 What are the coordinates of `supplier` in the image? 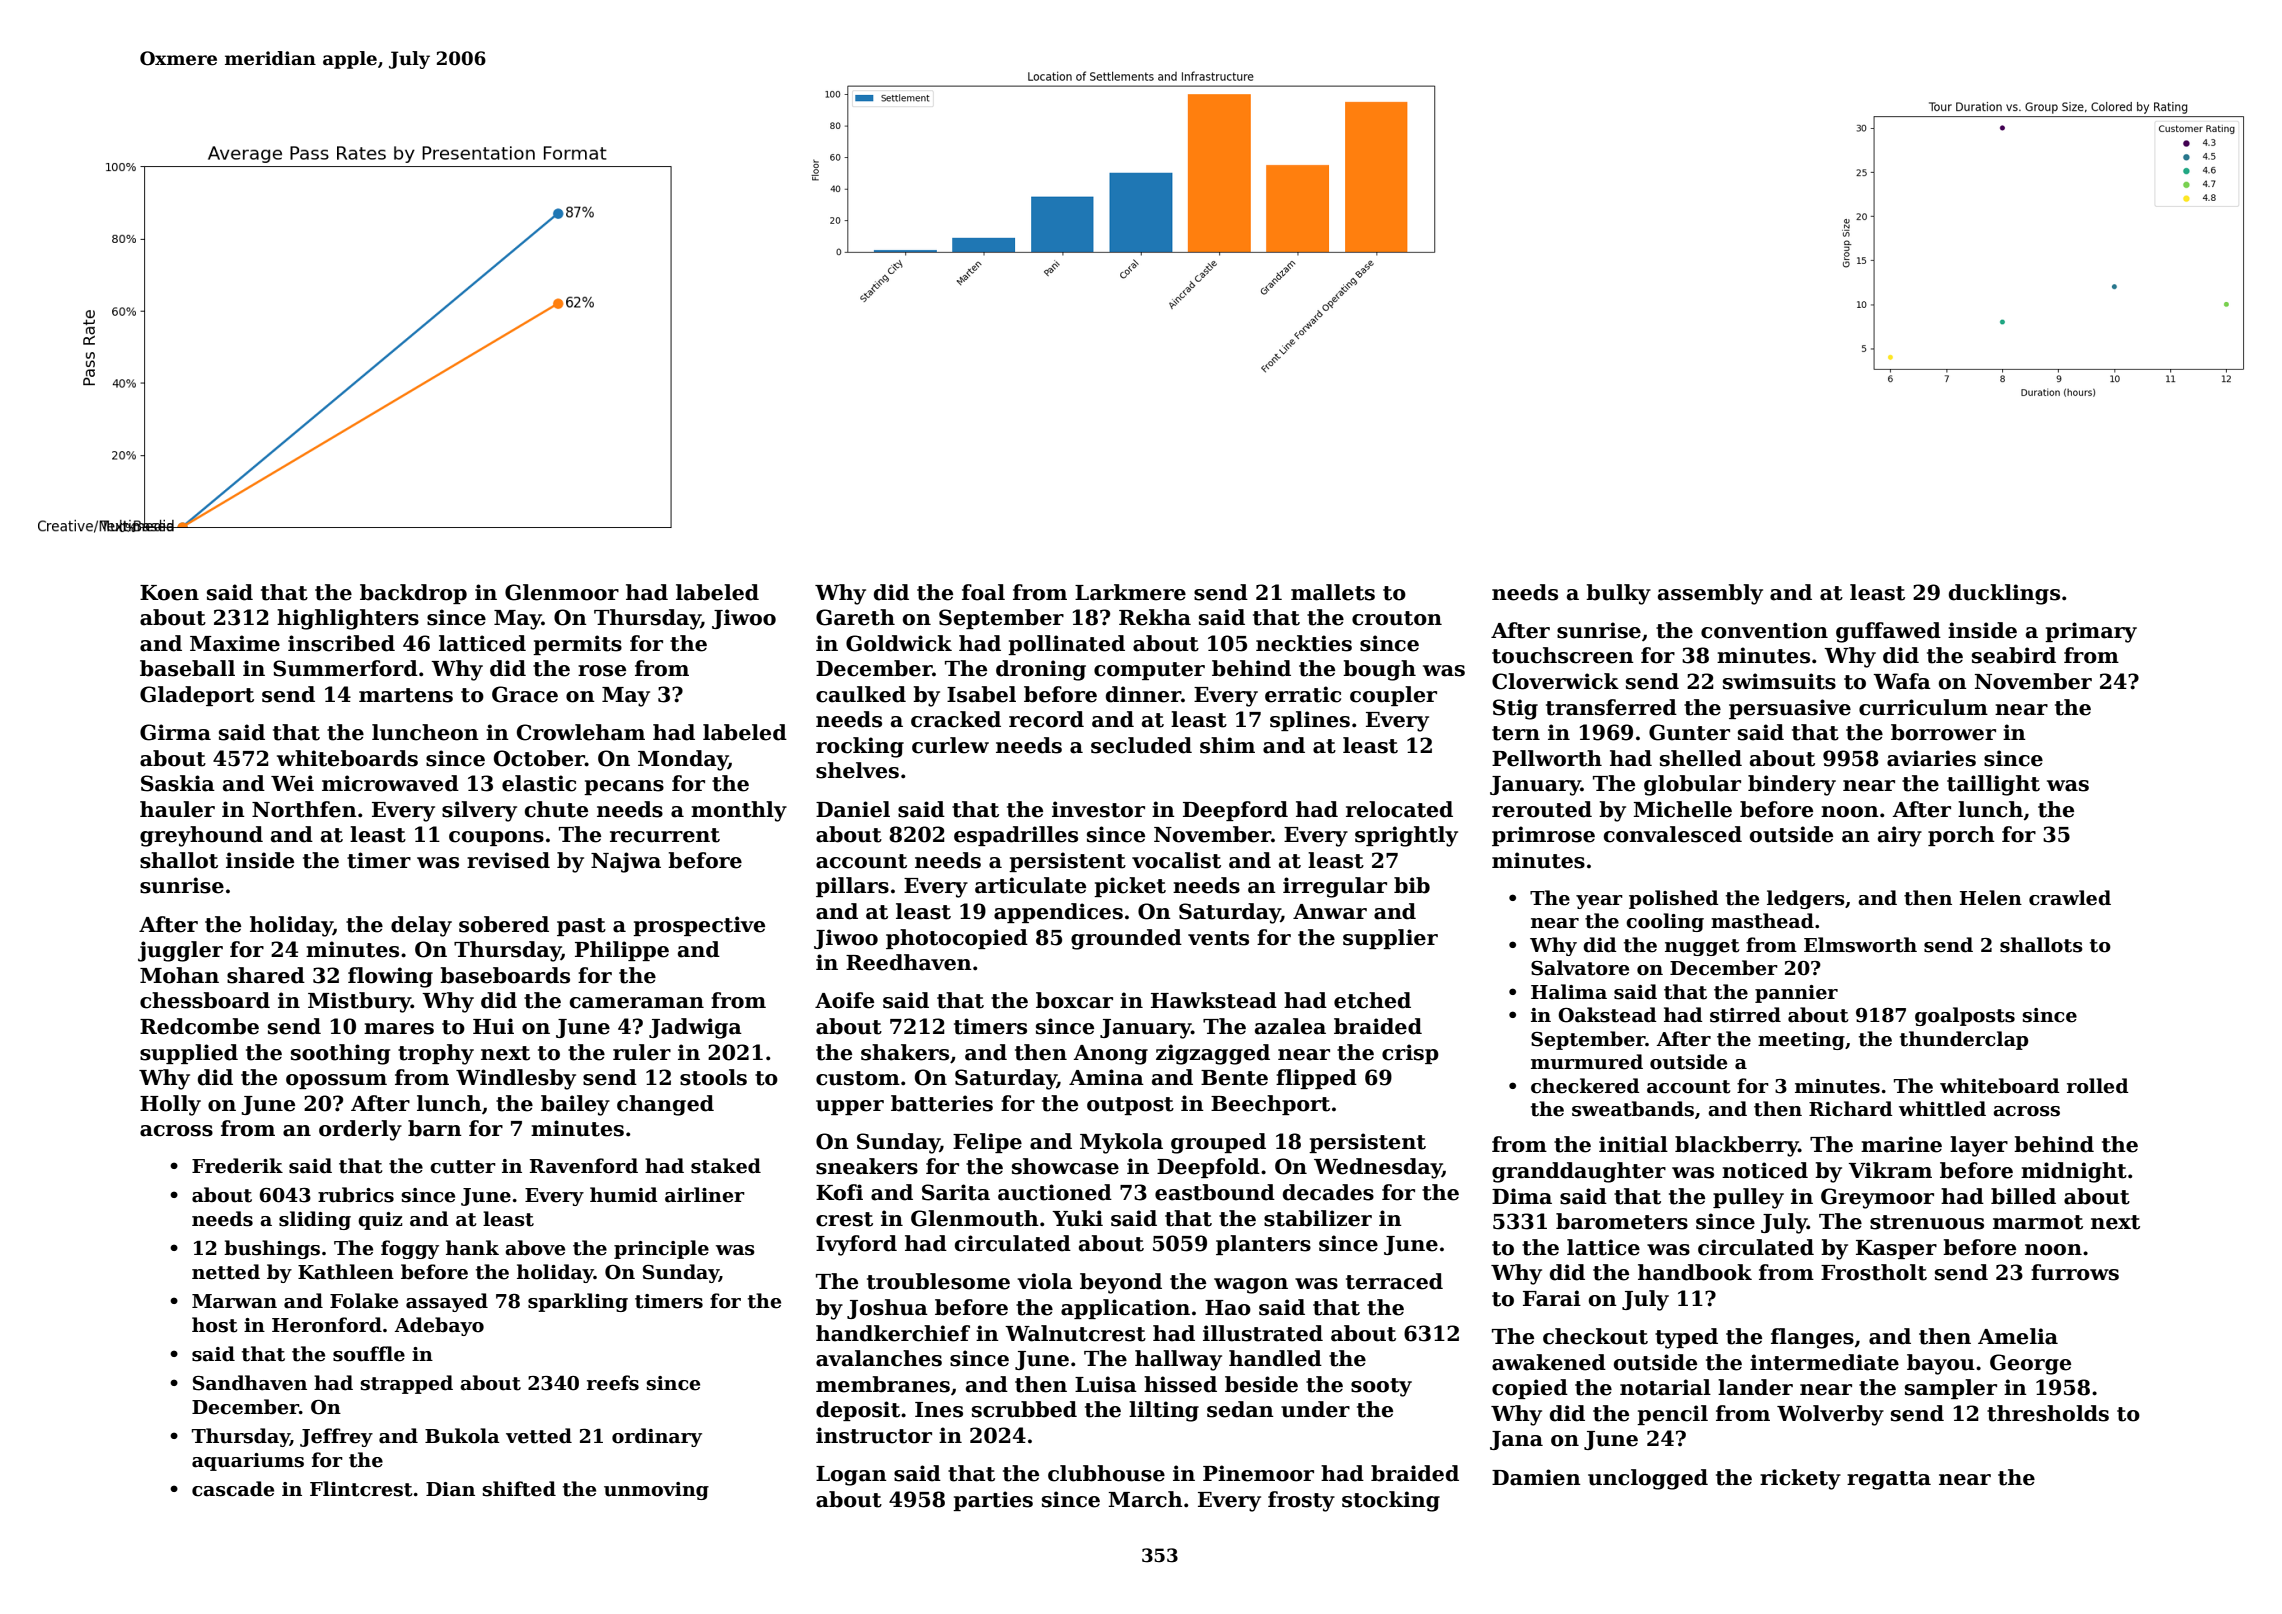 It's located at (1390, 939).
